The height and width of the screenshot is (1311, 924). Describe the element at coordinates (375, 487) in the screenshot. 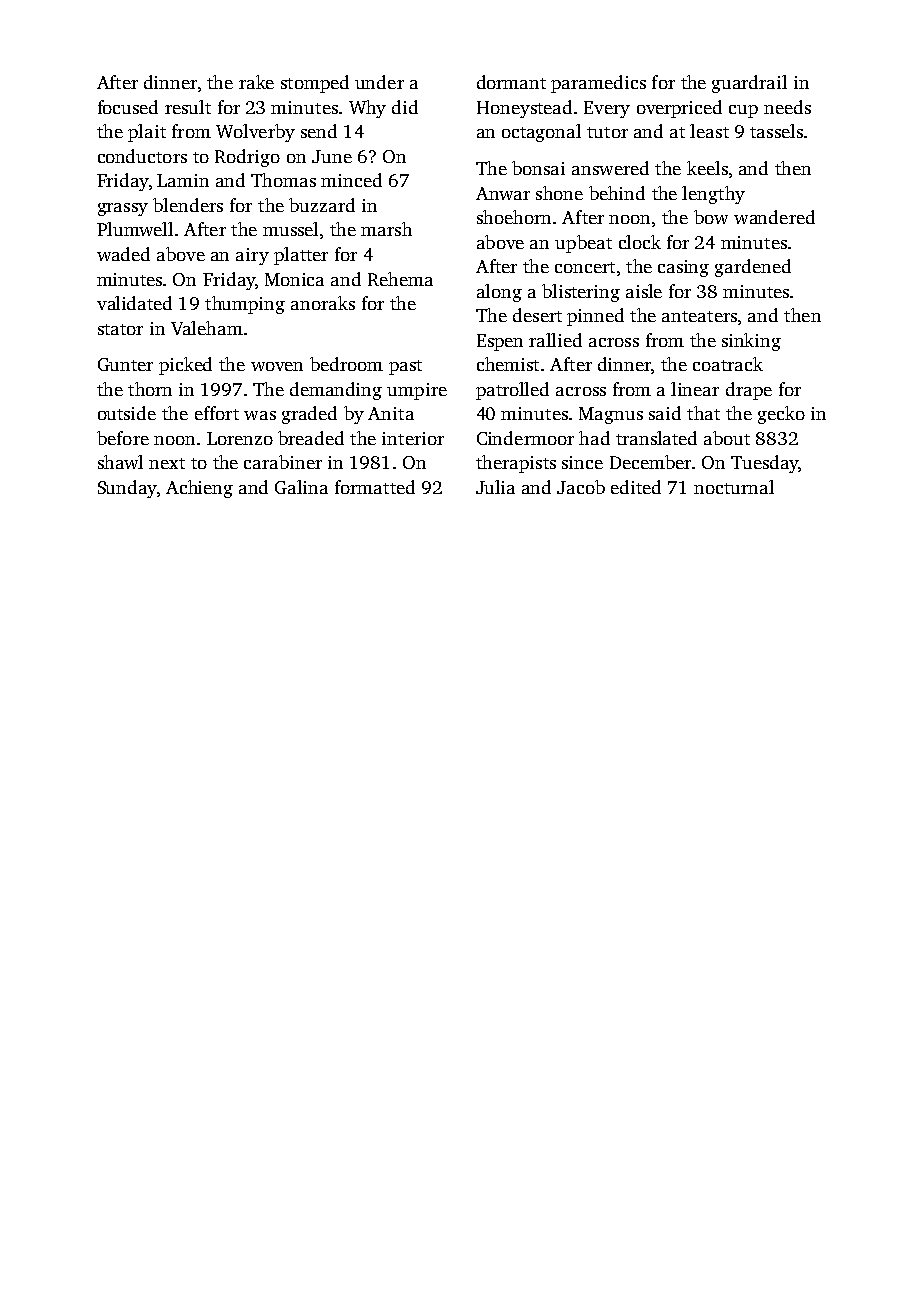

I see `formatted` at that location.
